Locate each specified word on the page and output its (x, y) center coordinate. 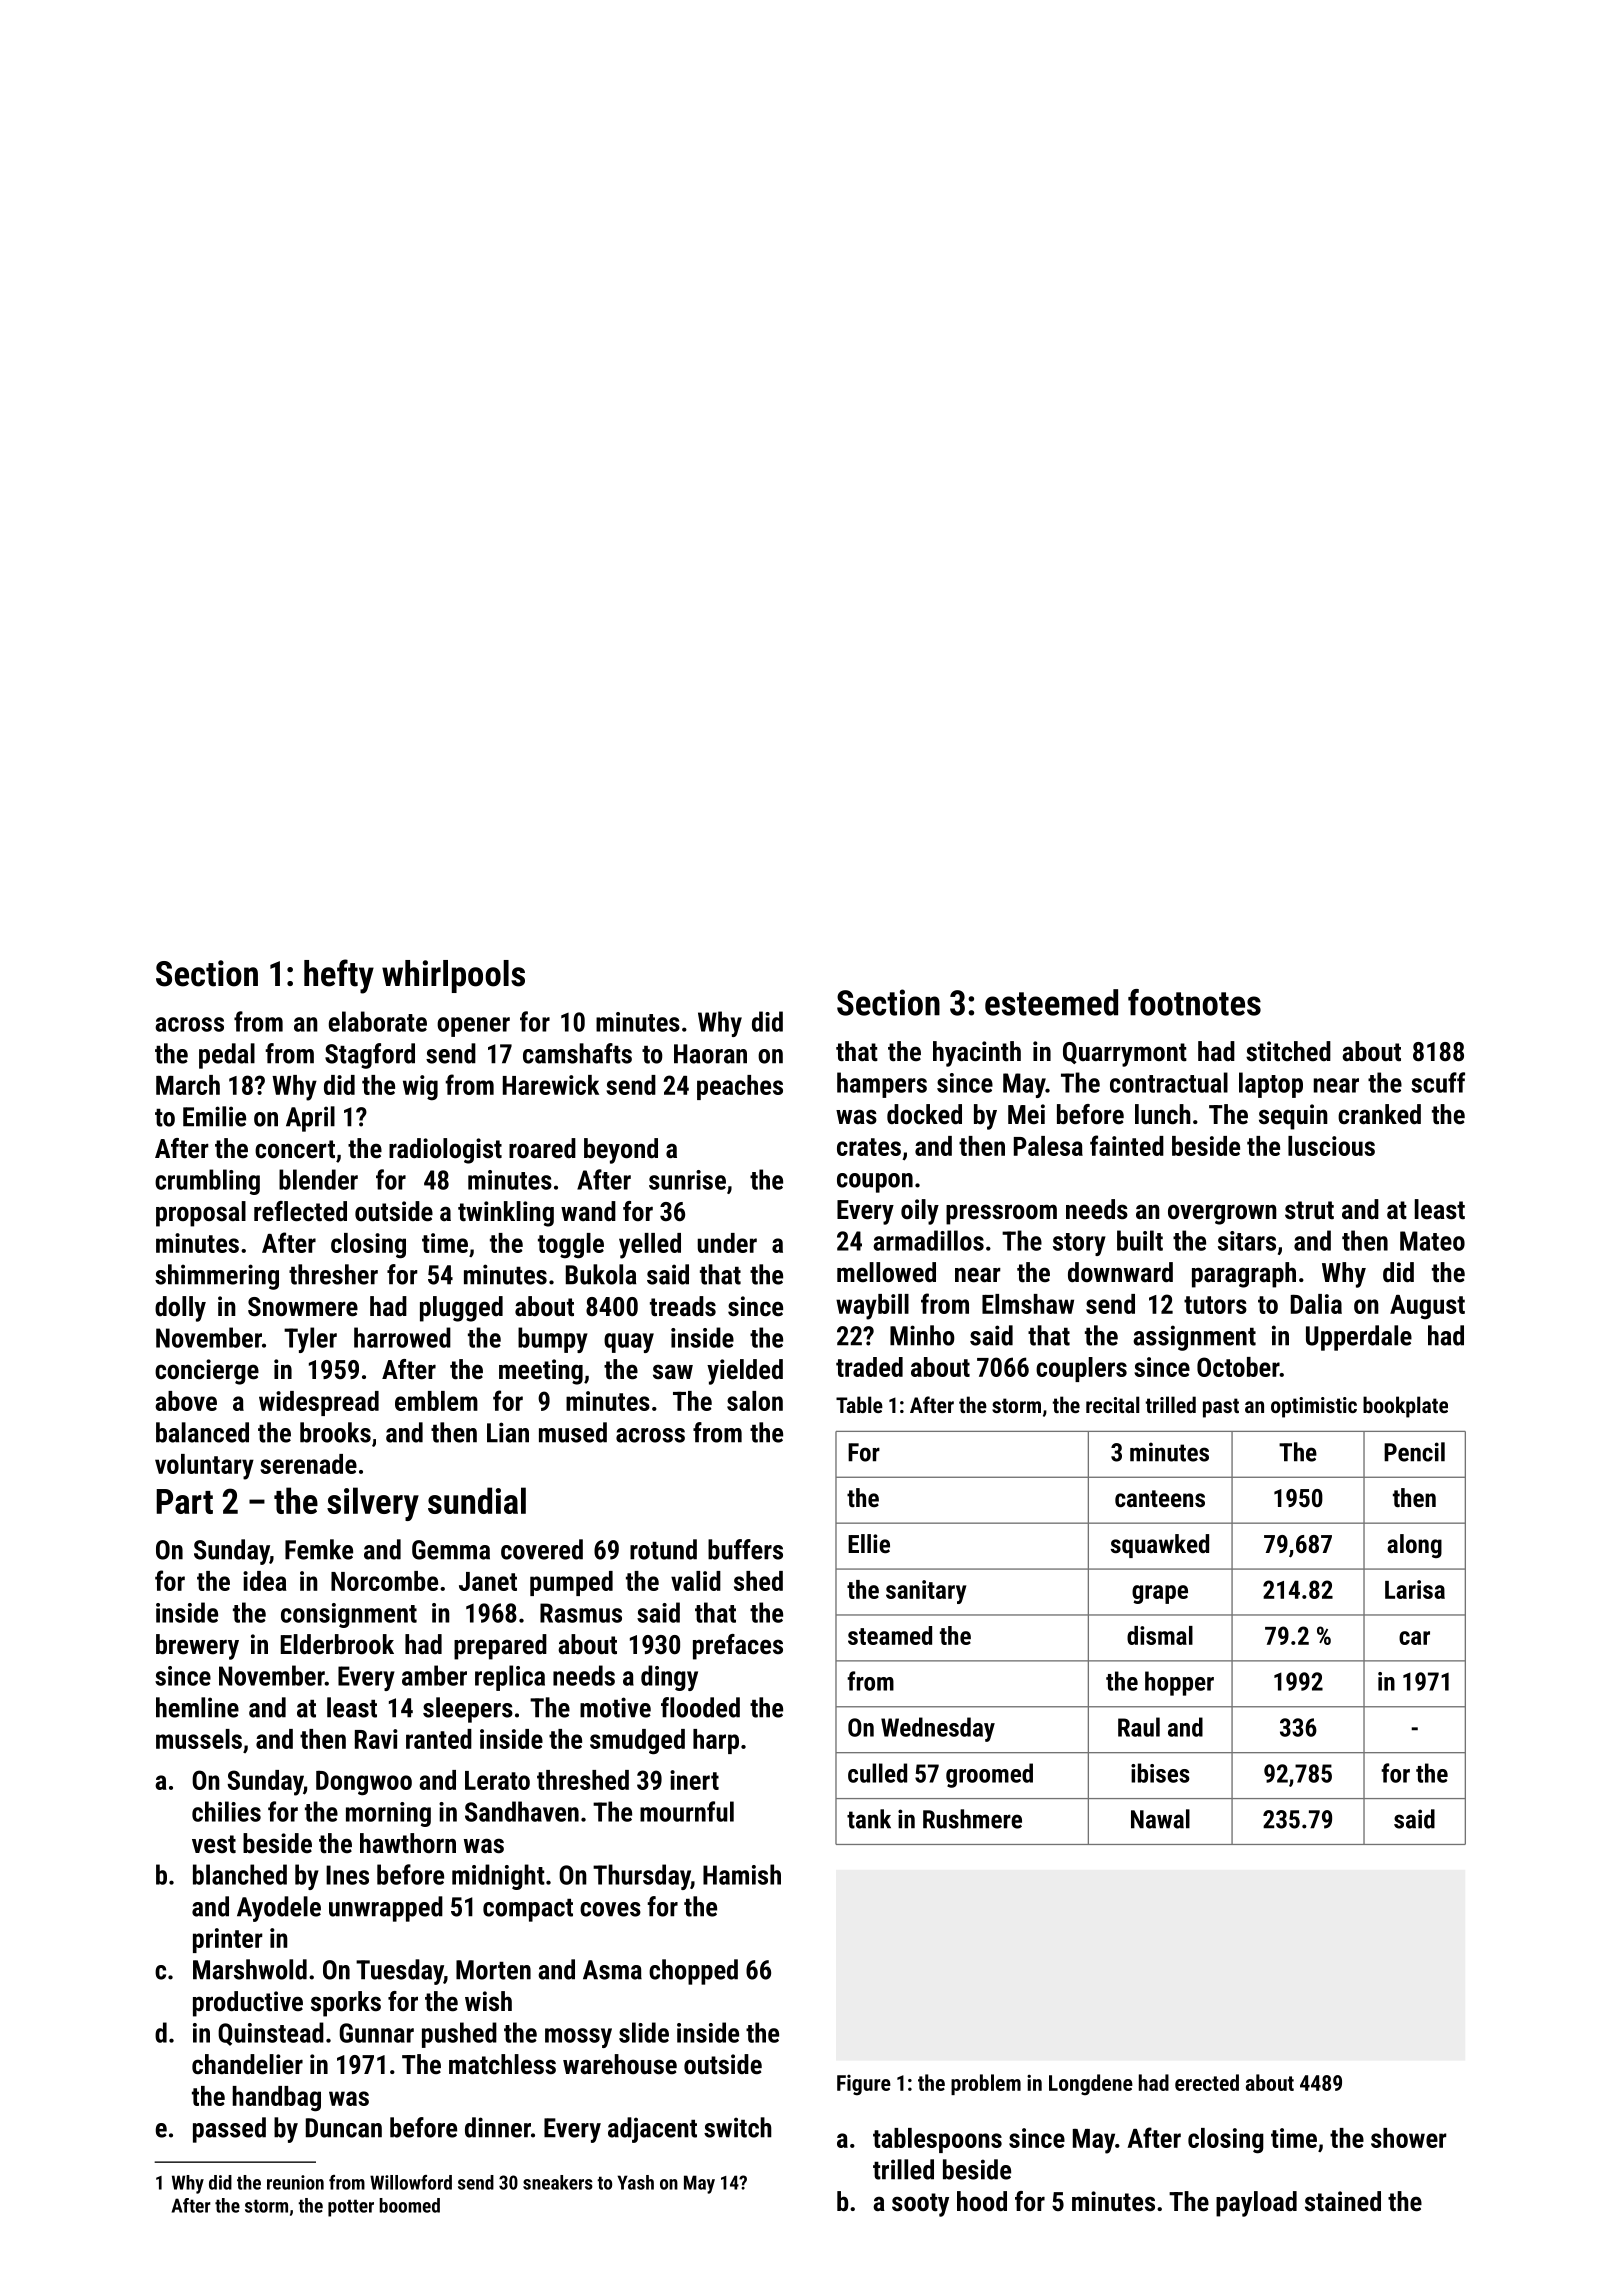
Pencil (1414, 1452)
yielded (745, 1372)
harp (716, 1741)
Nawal (1160, 1819)
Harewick (551, 1085)
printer (228, 1940)
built (1140, 1240)
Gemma (451, 1550)
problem (986, 2084)
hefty (339, 976)
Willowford (411, 2182)
